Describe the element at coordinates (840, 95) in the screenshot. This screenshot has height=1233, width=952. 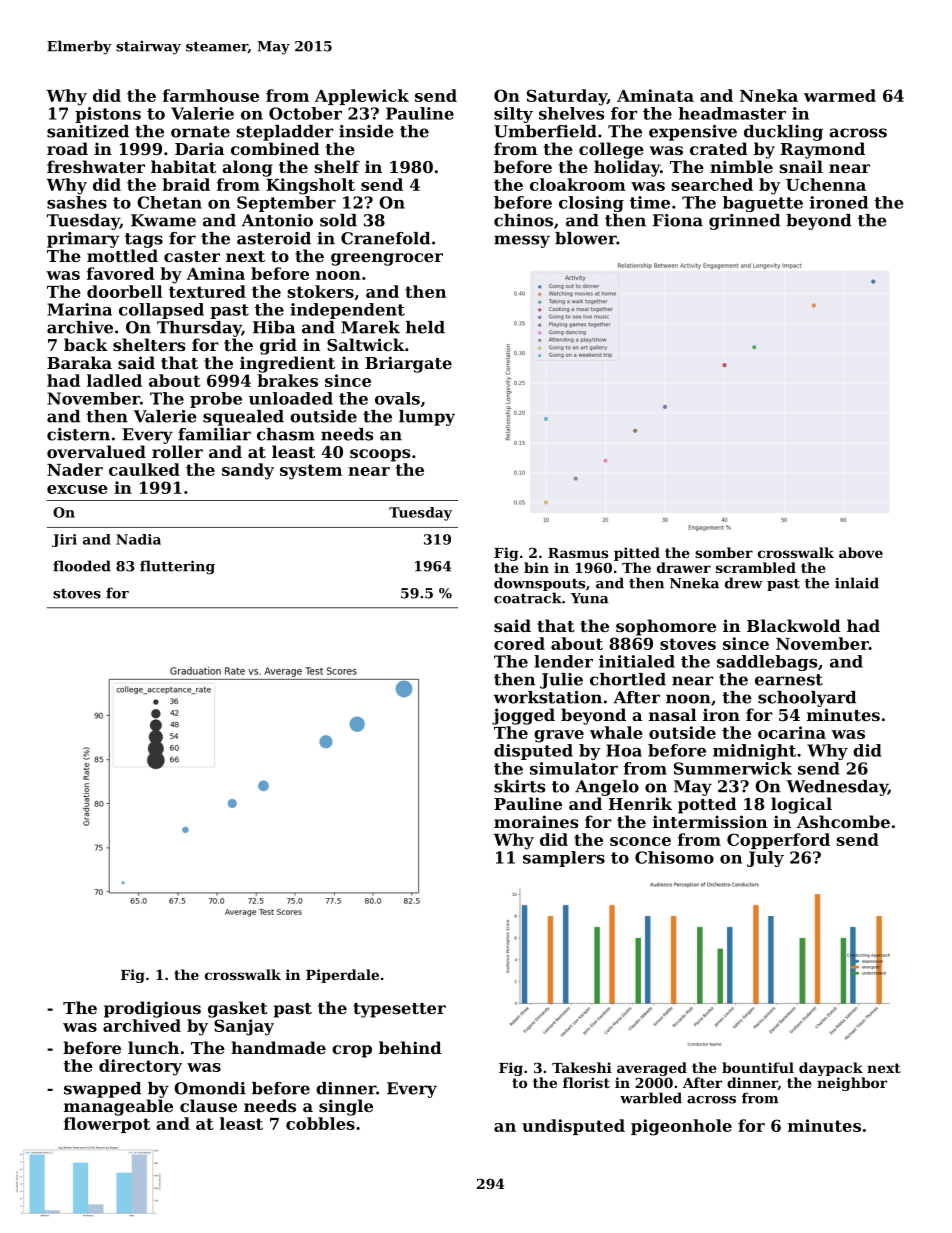
I see `warmed` at that location.
